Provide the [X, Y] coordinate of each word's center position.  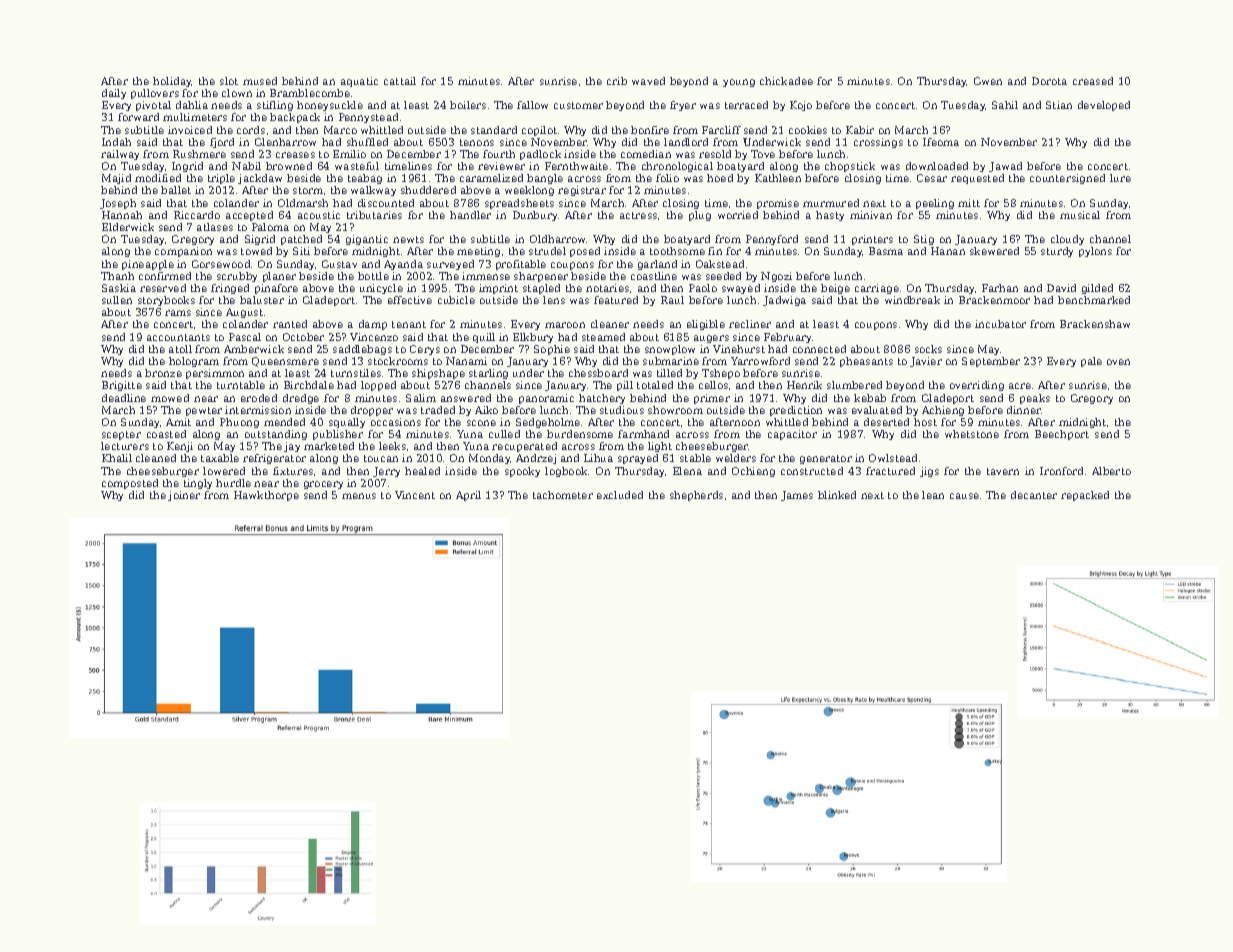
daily [114, 94]
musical [1080, 215]
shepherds [696, 496]
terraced [746, 105]
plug [700, 216]
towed [256, 251]
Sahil [1005, 105]
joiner [184, 496]
